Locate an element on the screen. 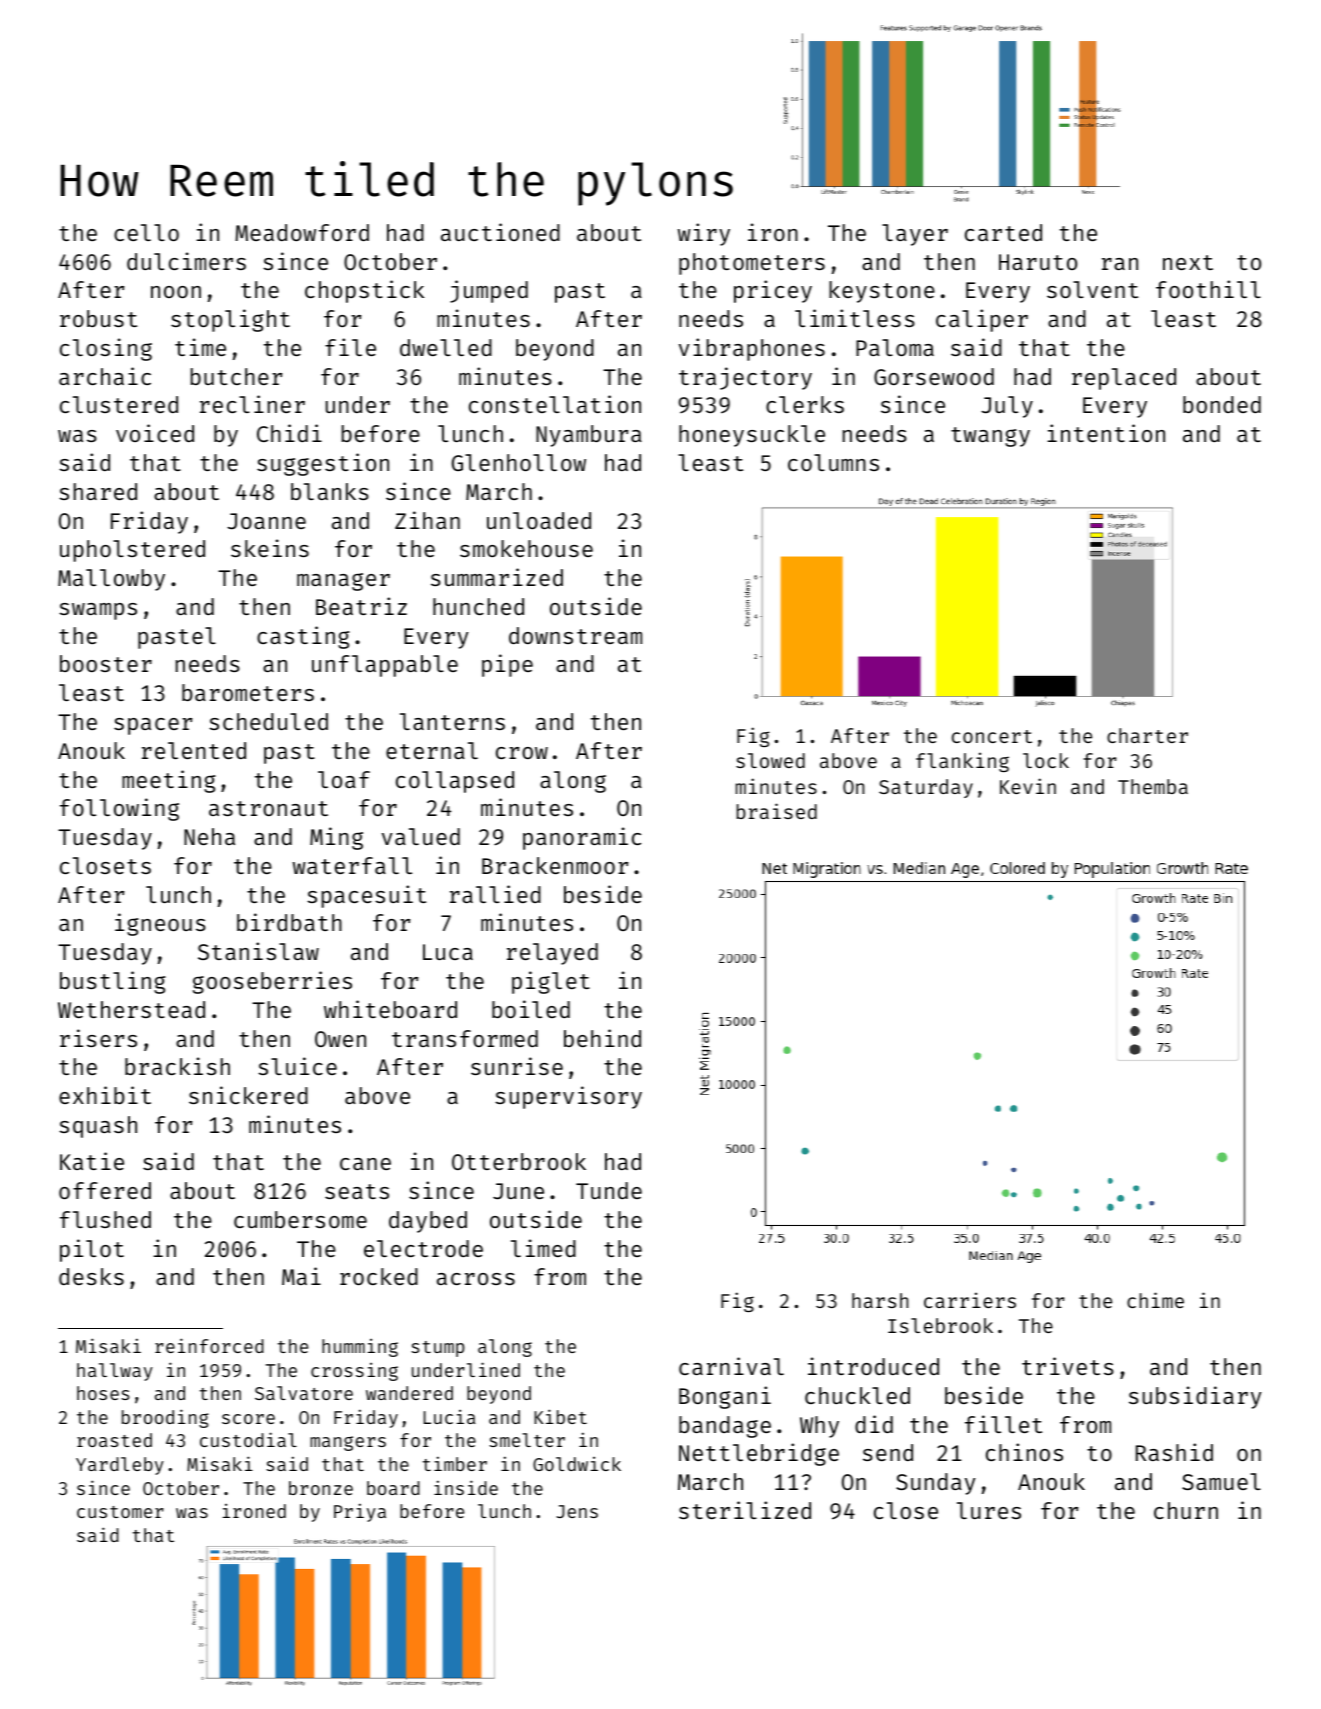  constellation is located at coordinates (555, 404).
